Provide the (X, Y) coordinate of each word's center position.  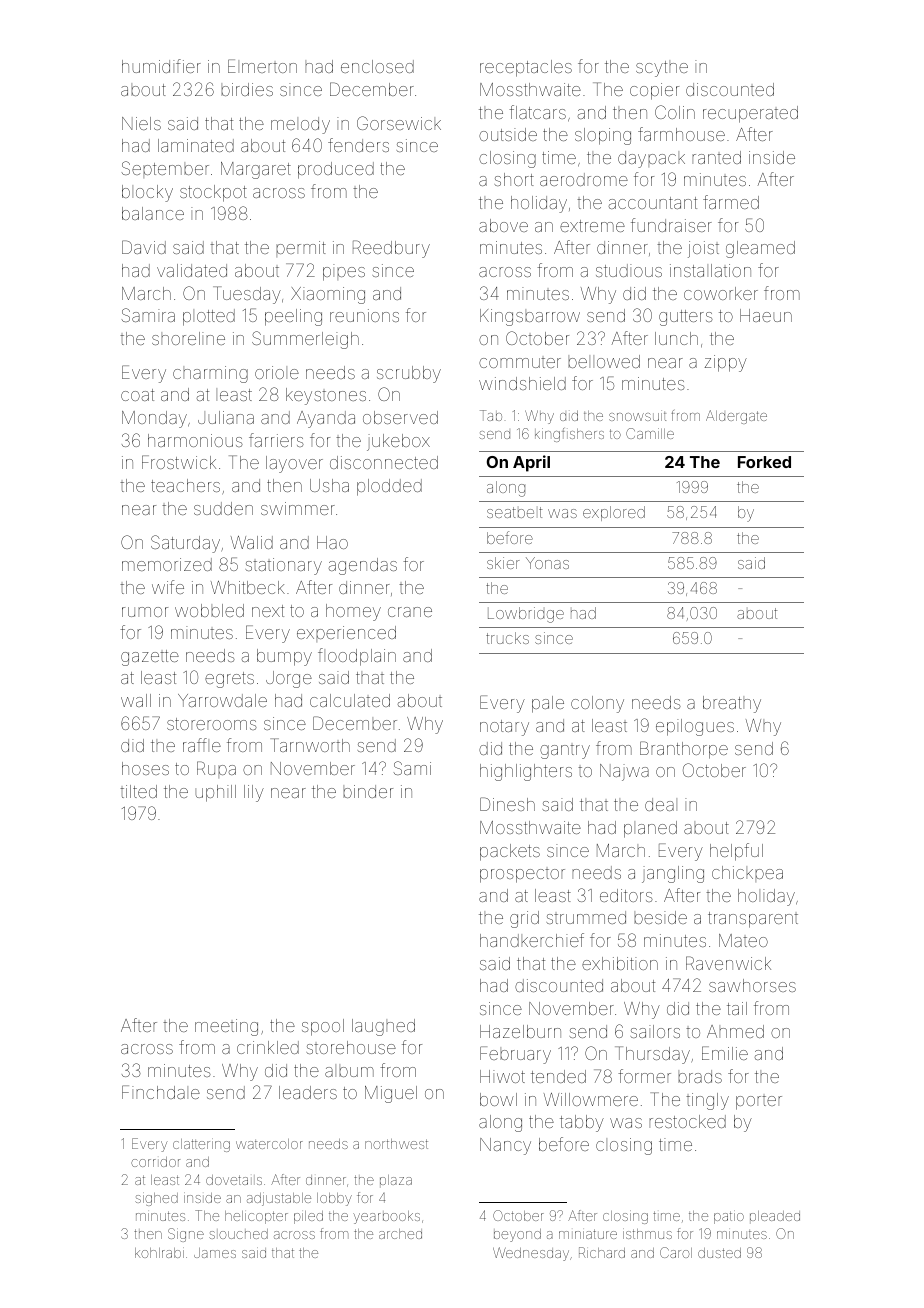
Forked (764, 462)
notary (504, 728)
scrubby (409, 374)
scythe (662, 68)
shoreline (188, 338)
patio (729, 1217)
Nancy (505, 1146)
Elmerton (262, 66)
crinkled (268, 1047)
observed (400, 417)
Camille (650, 433)
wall (136, 700)
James (215, 1253)
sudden (223, 508)
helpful (736, 852)
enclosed (377, 66)
